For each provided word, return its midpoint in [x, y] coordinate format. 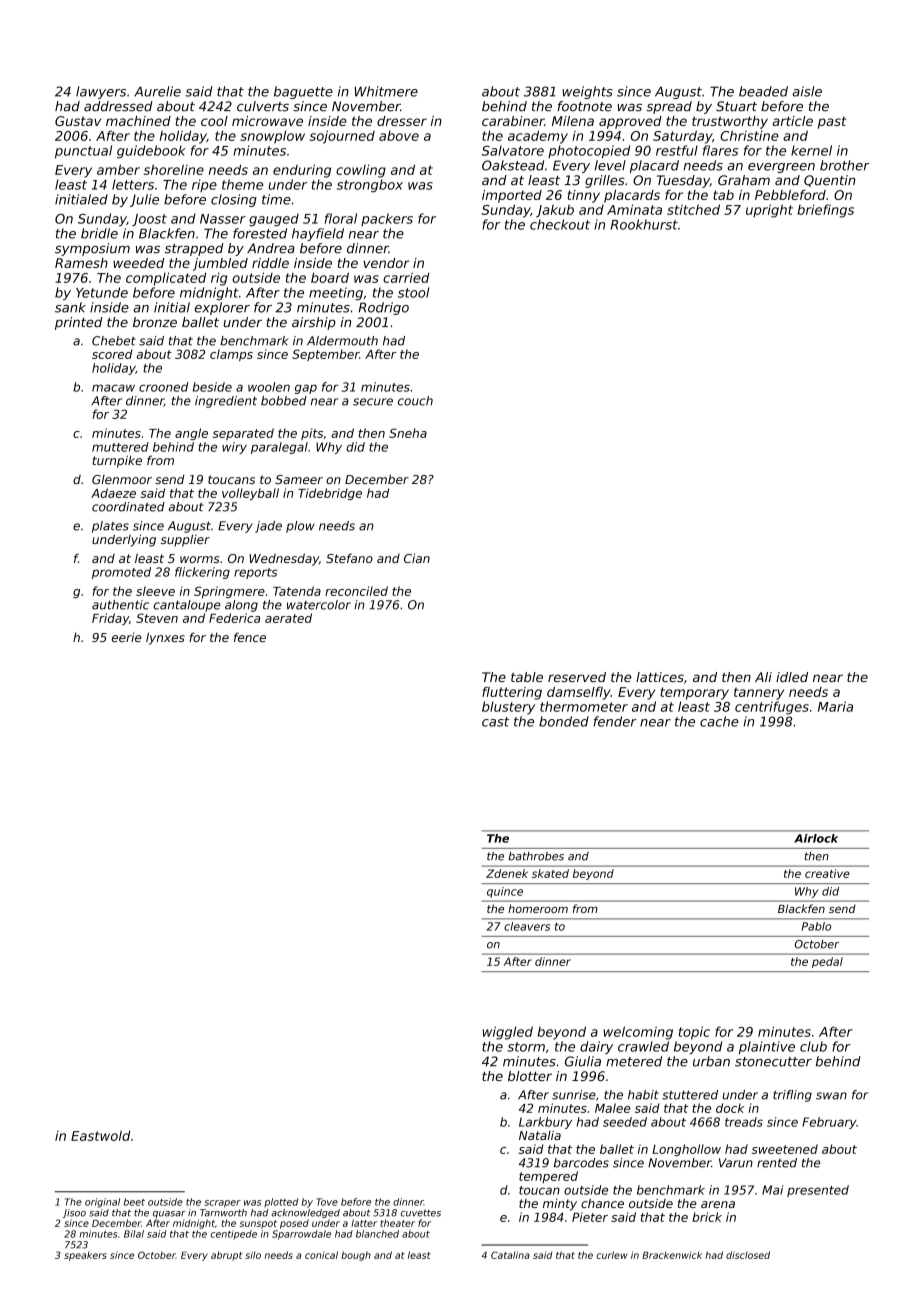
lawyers [101, 92]
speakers [85, 1256]
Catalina [510, 1255]
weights [587, 92]
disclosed [748, 1255]
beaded [763, 91]
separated [243, 434]
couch [415, 401]
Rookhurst [644, 224]
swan [831, 1096]
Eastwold [100, 1135]
